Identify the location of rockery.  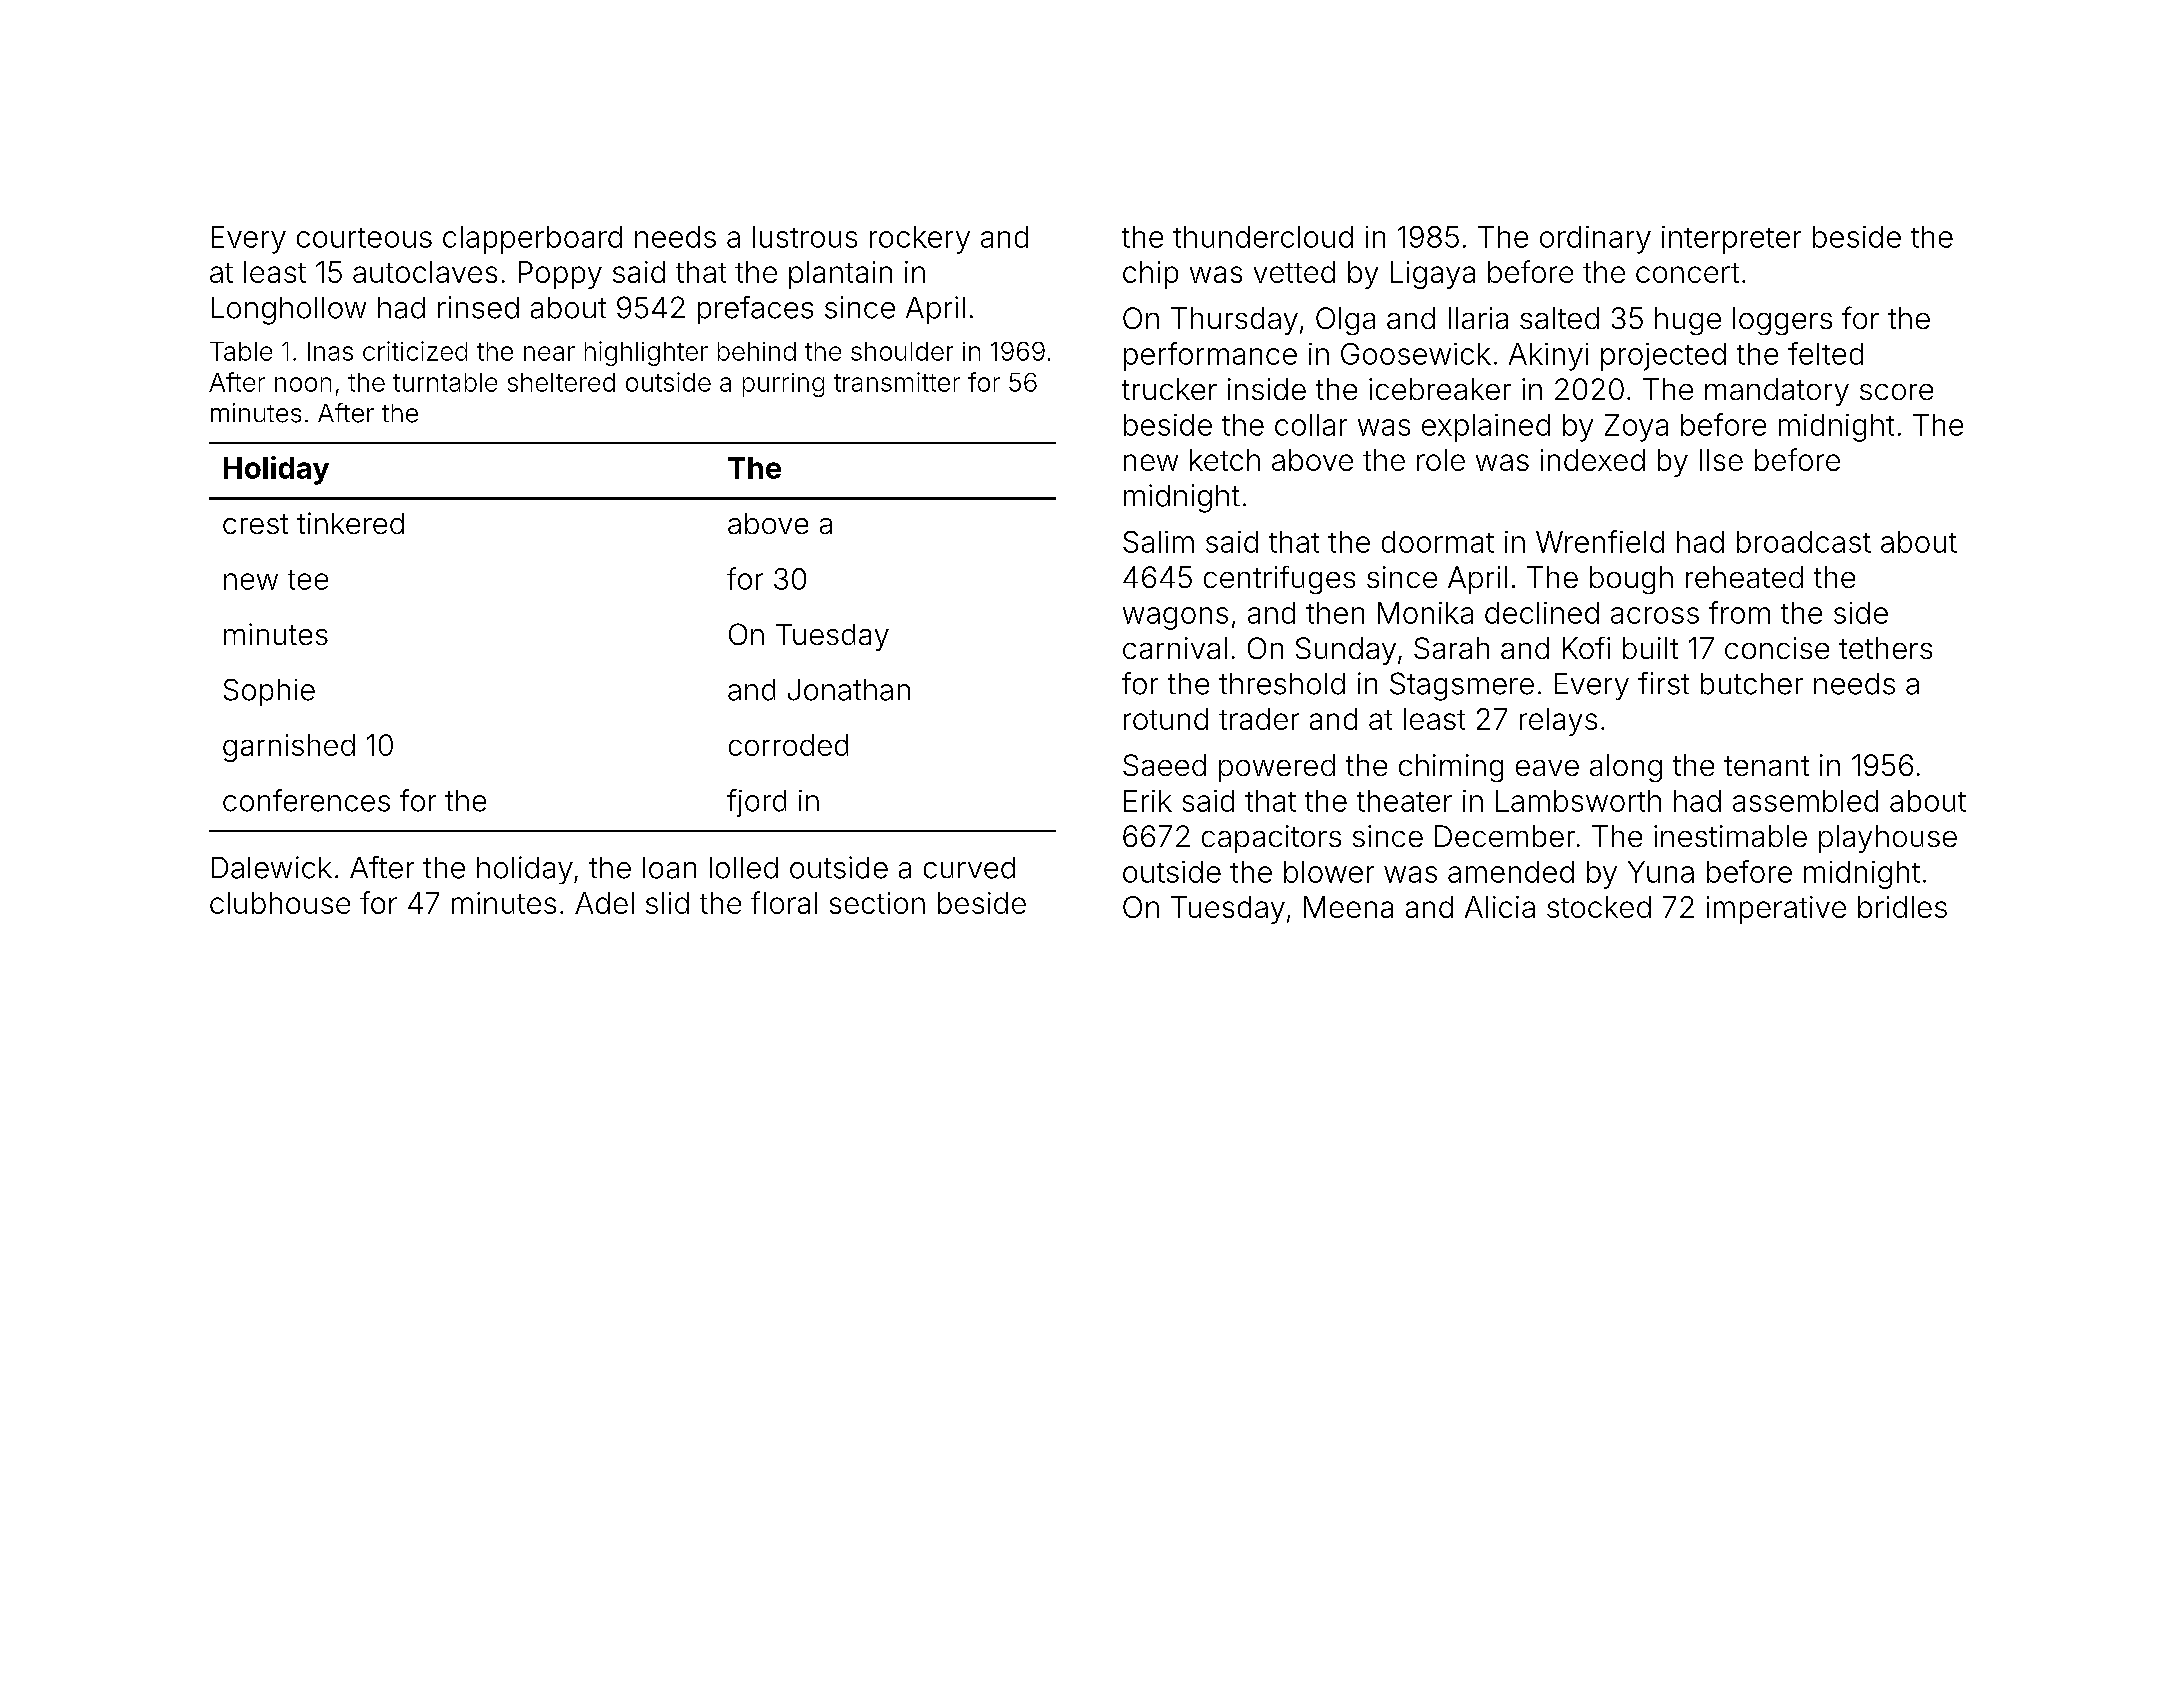
(920, 240).
